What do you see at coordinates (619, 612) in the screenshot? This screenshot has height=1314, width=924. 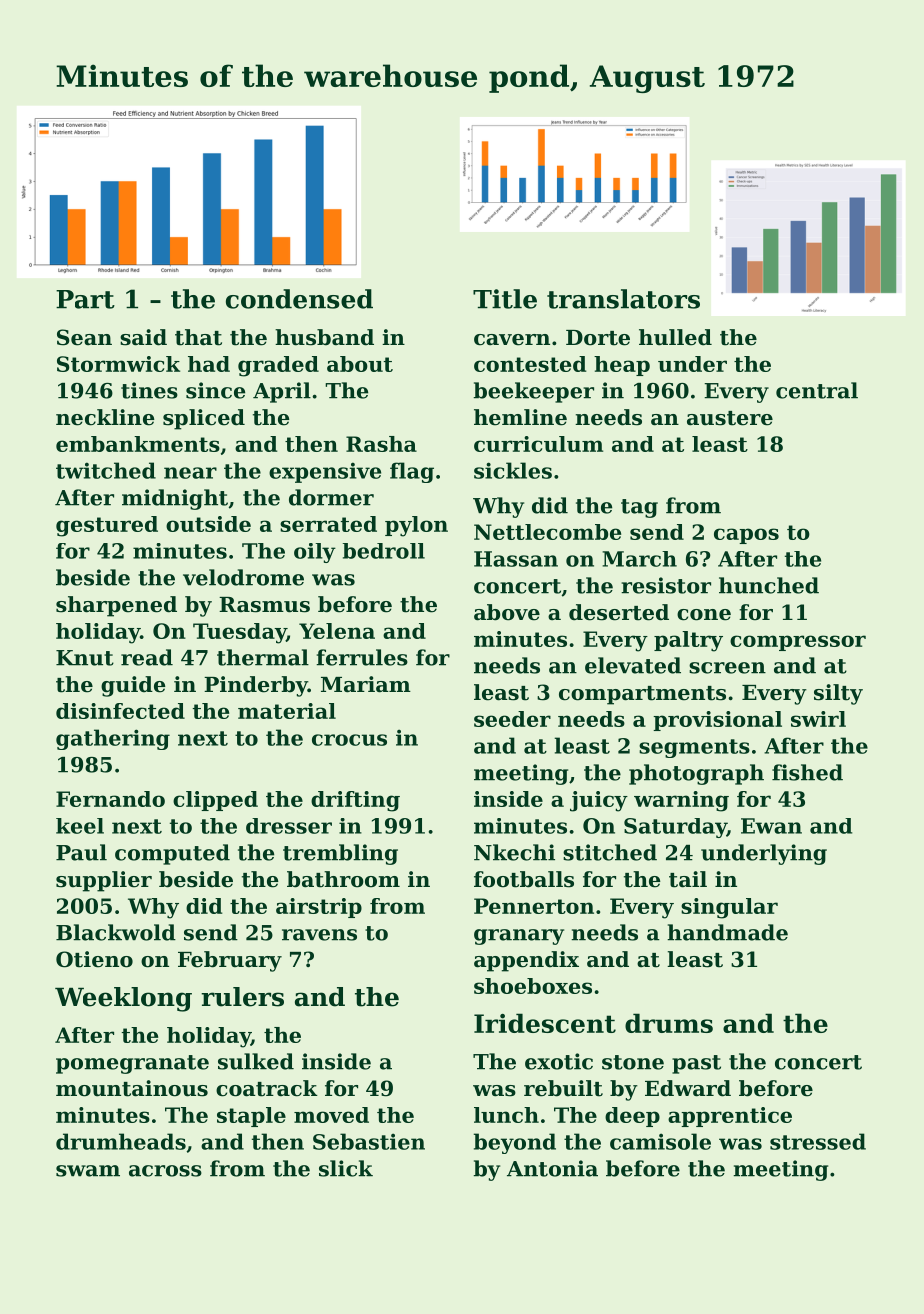 I see `deserted` at bounding box center [619, 612].
